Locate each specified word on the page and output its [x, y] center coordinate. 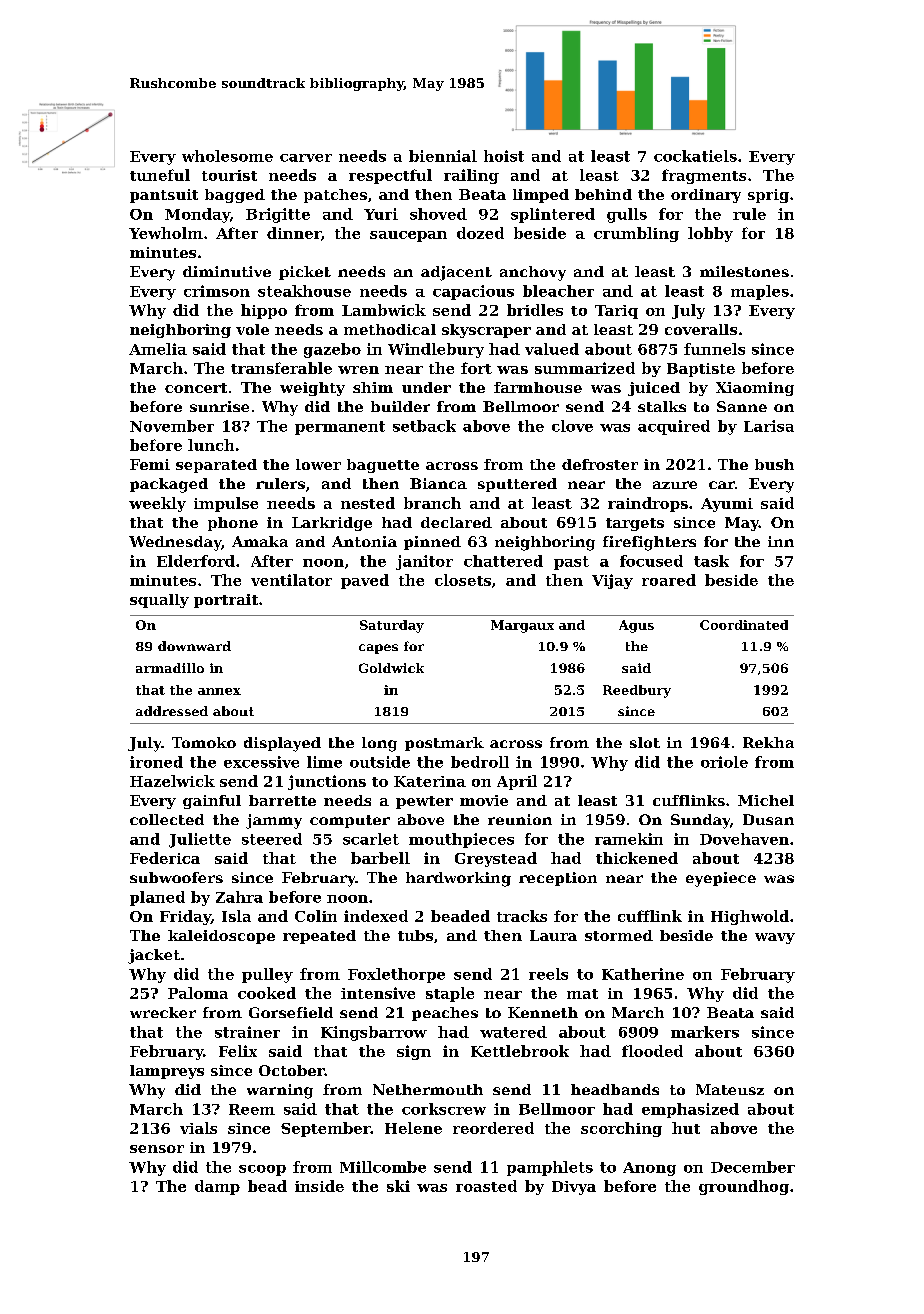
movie [484, 800]
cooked [267, 993]
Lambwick [384, 310]
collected [167, 819]
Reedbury [637, 691]
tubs [415, 935]
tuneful [160, 175]
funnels [714, 349]
